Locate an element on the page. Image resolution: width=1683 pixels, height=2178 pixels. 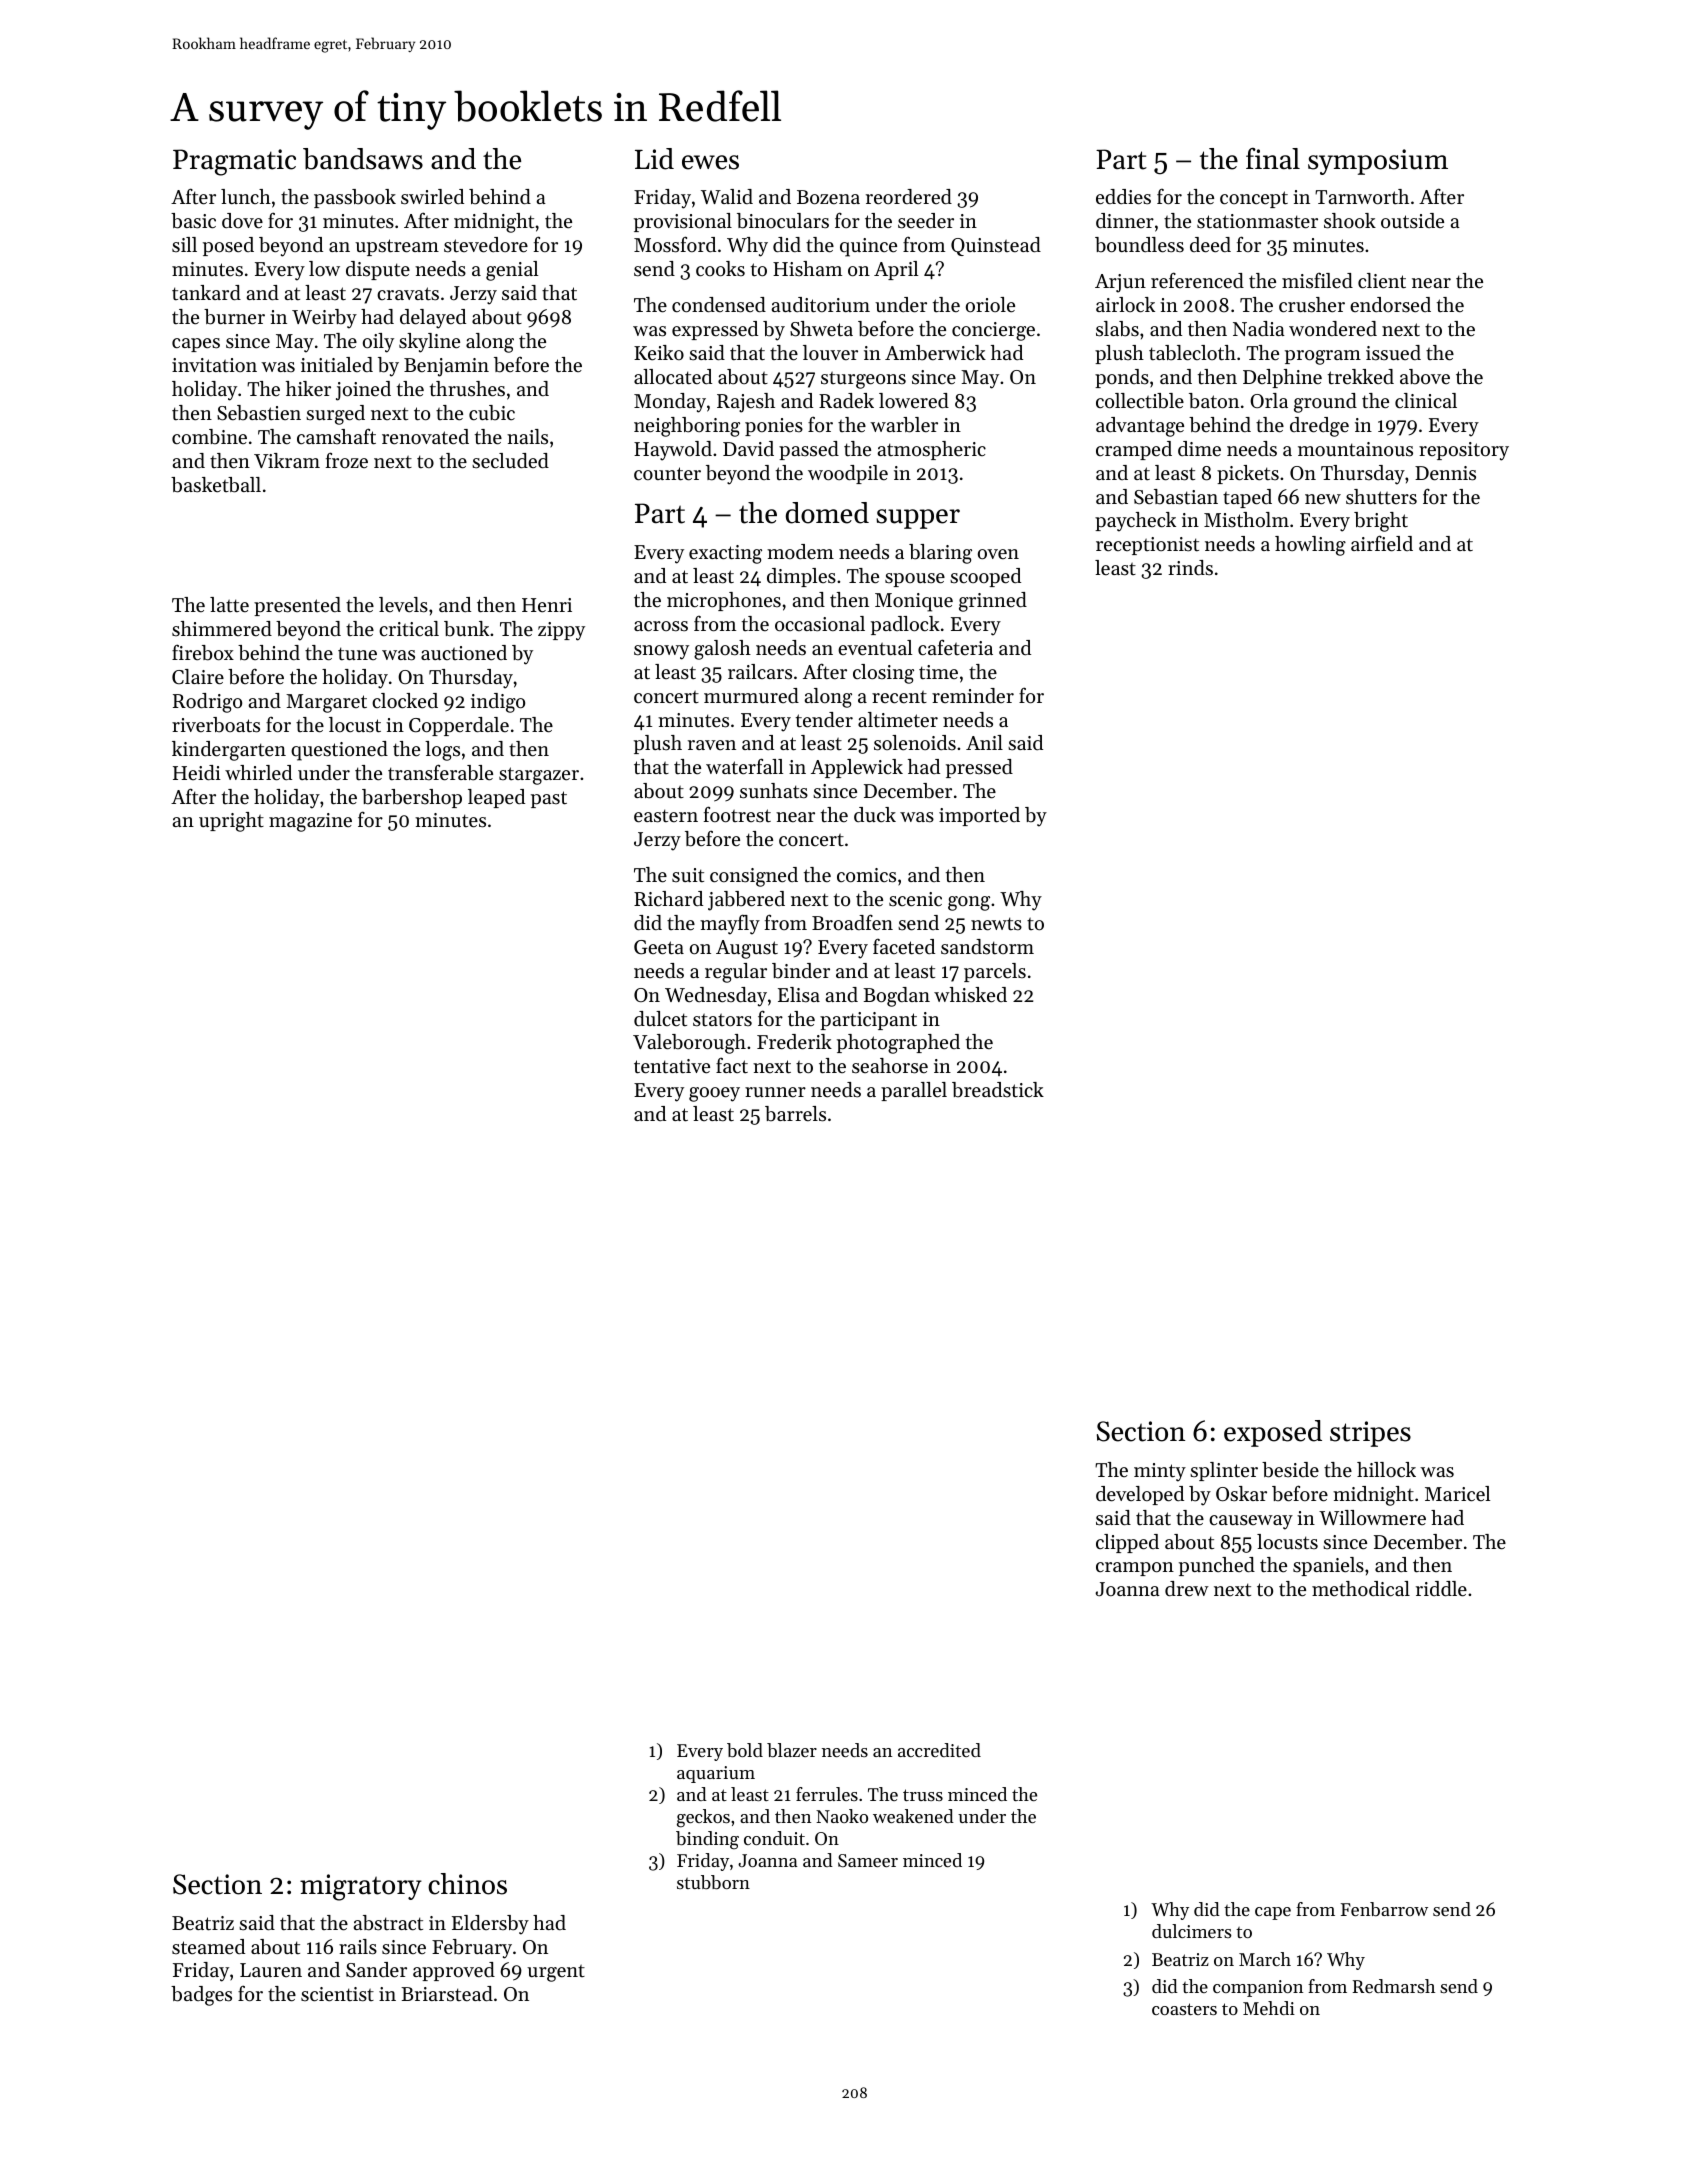
breadstick is located at coordinates (998, 1090).
